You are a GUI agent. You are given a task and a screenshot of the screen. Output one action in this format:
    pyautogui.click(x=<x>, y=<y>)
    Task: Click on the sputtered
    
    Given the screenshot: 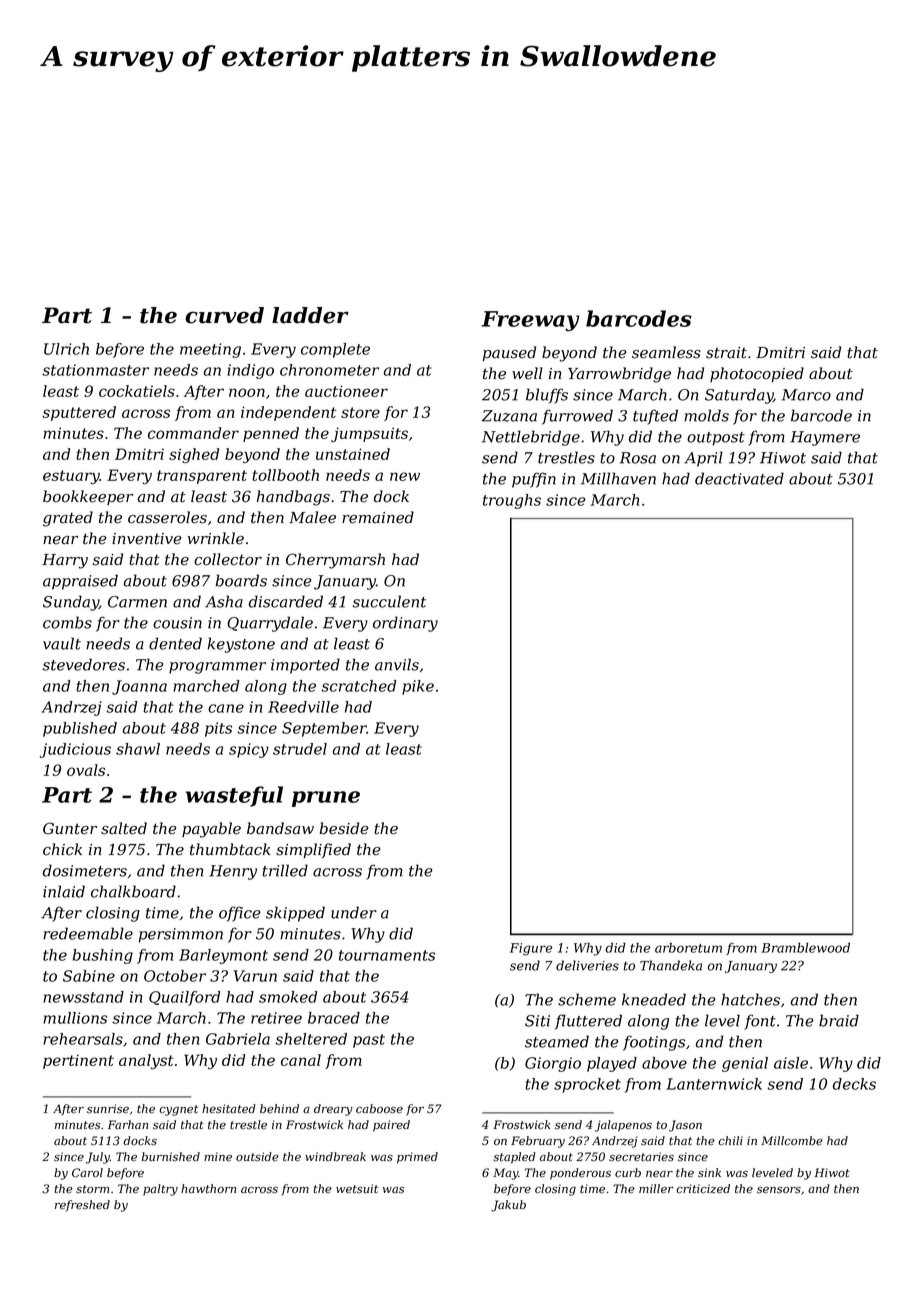 What is the action you would take?
    pyautogui.click(x=79, y=413)
